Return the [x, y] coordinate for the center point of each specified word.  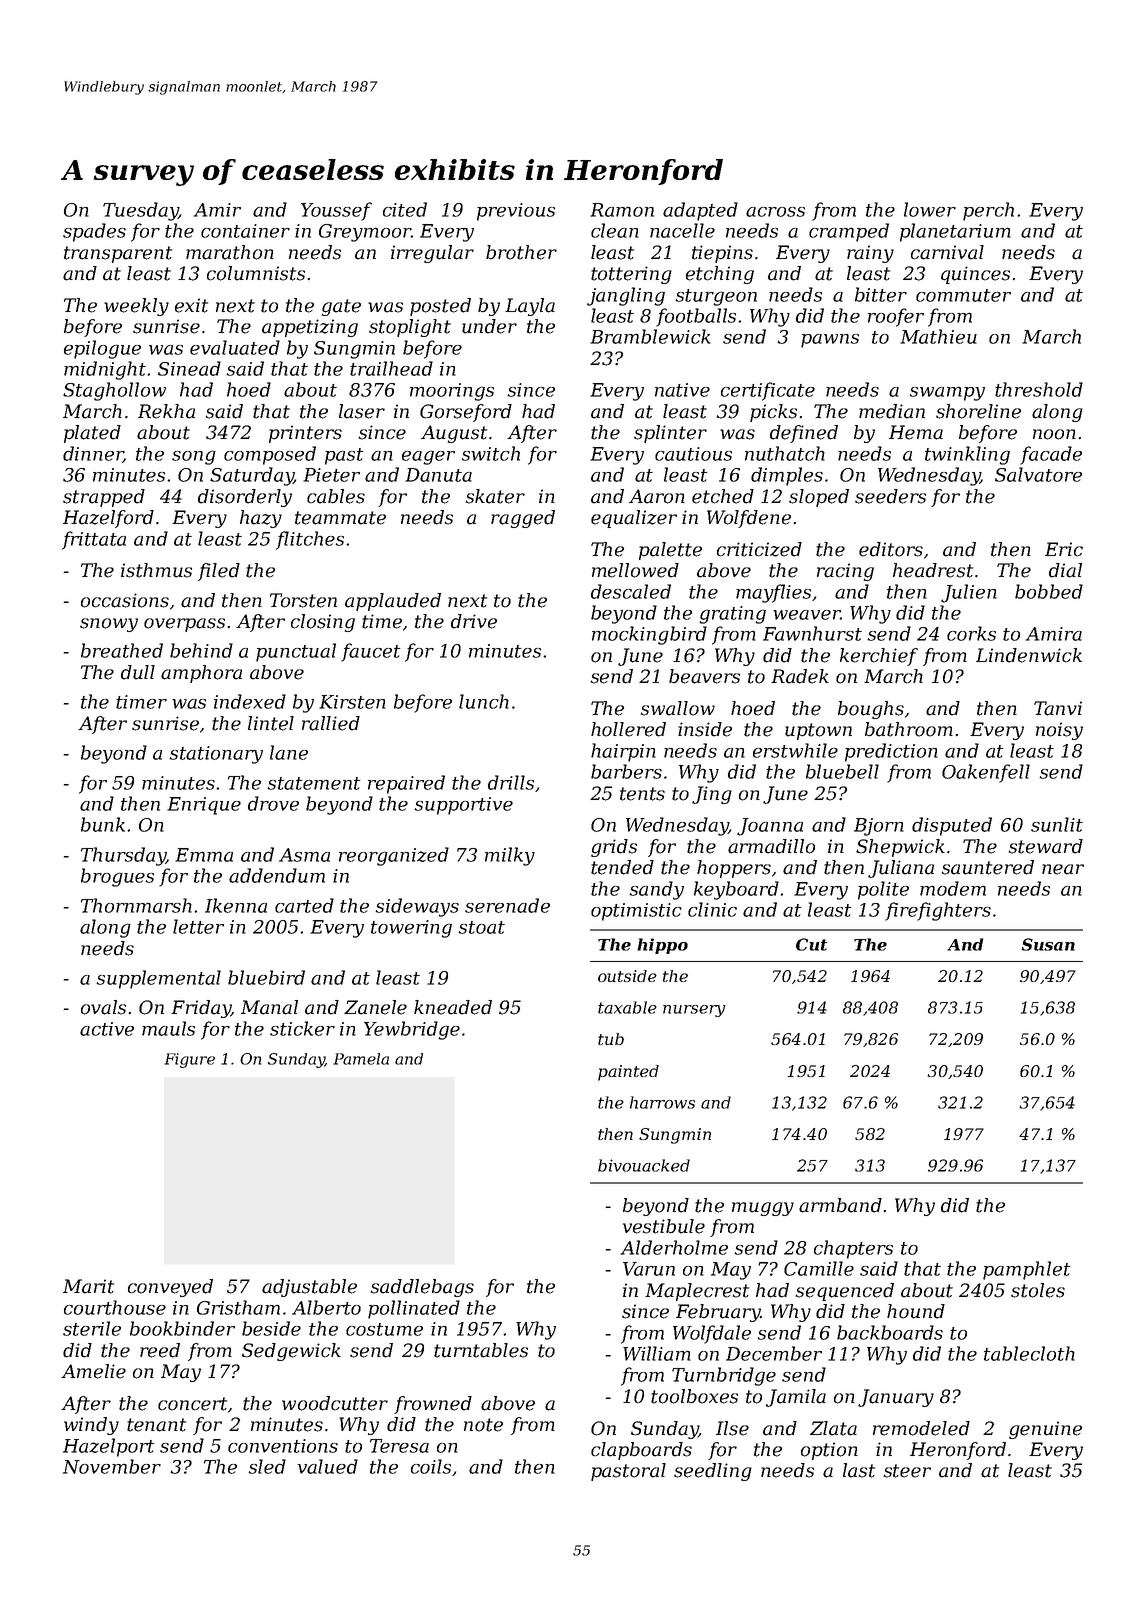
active [107, 1029]
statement [314, 783]
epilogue [102, 349]
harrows [662, 1102]
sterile [92, 1328]
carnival [947, 252]
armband [840, 1205]
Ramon [622, 210]
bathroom [909, 729]
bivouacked [644, 1165]
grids [614, 848]
